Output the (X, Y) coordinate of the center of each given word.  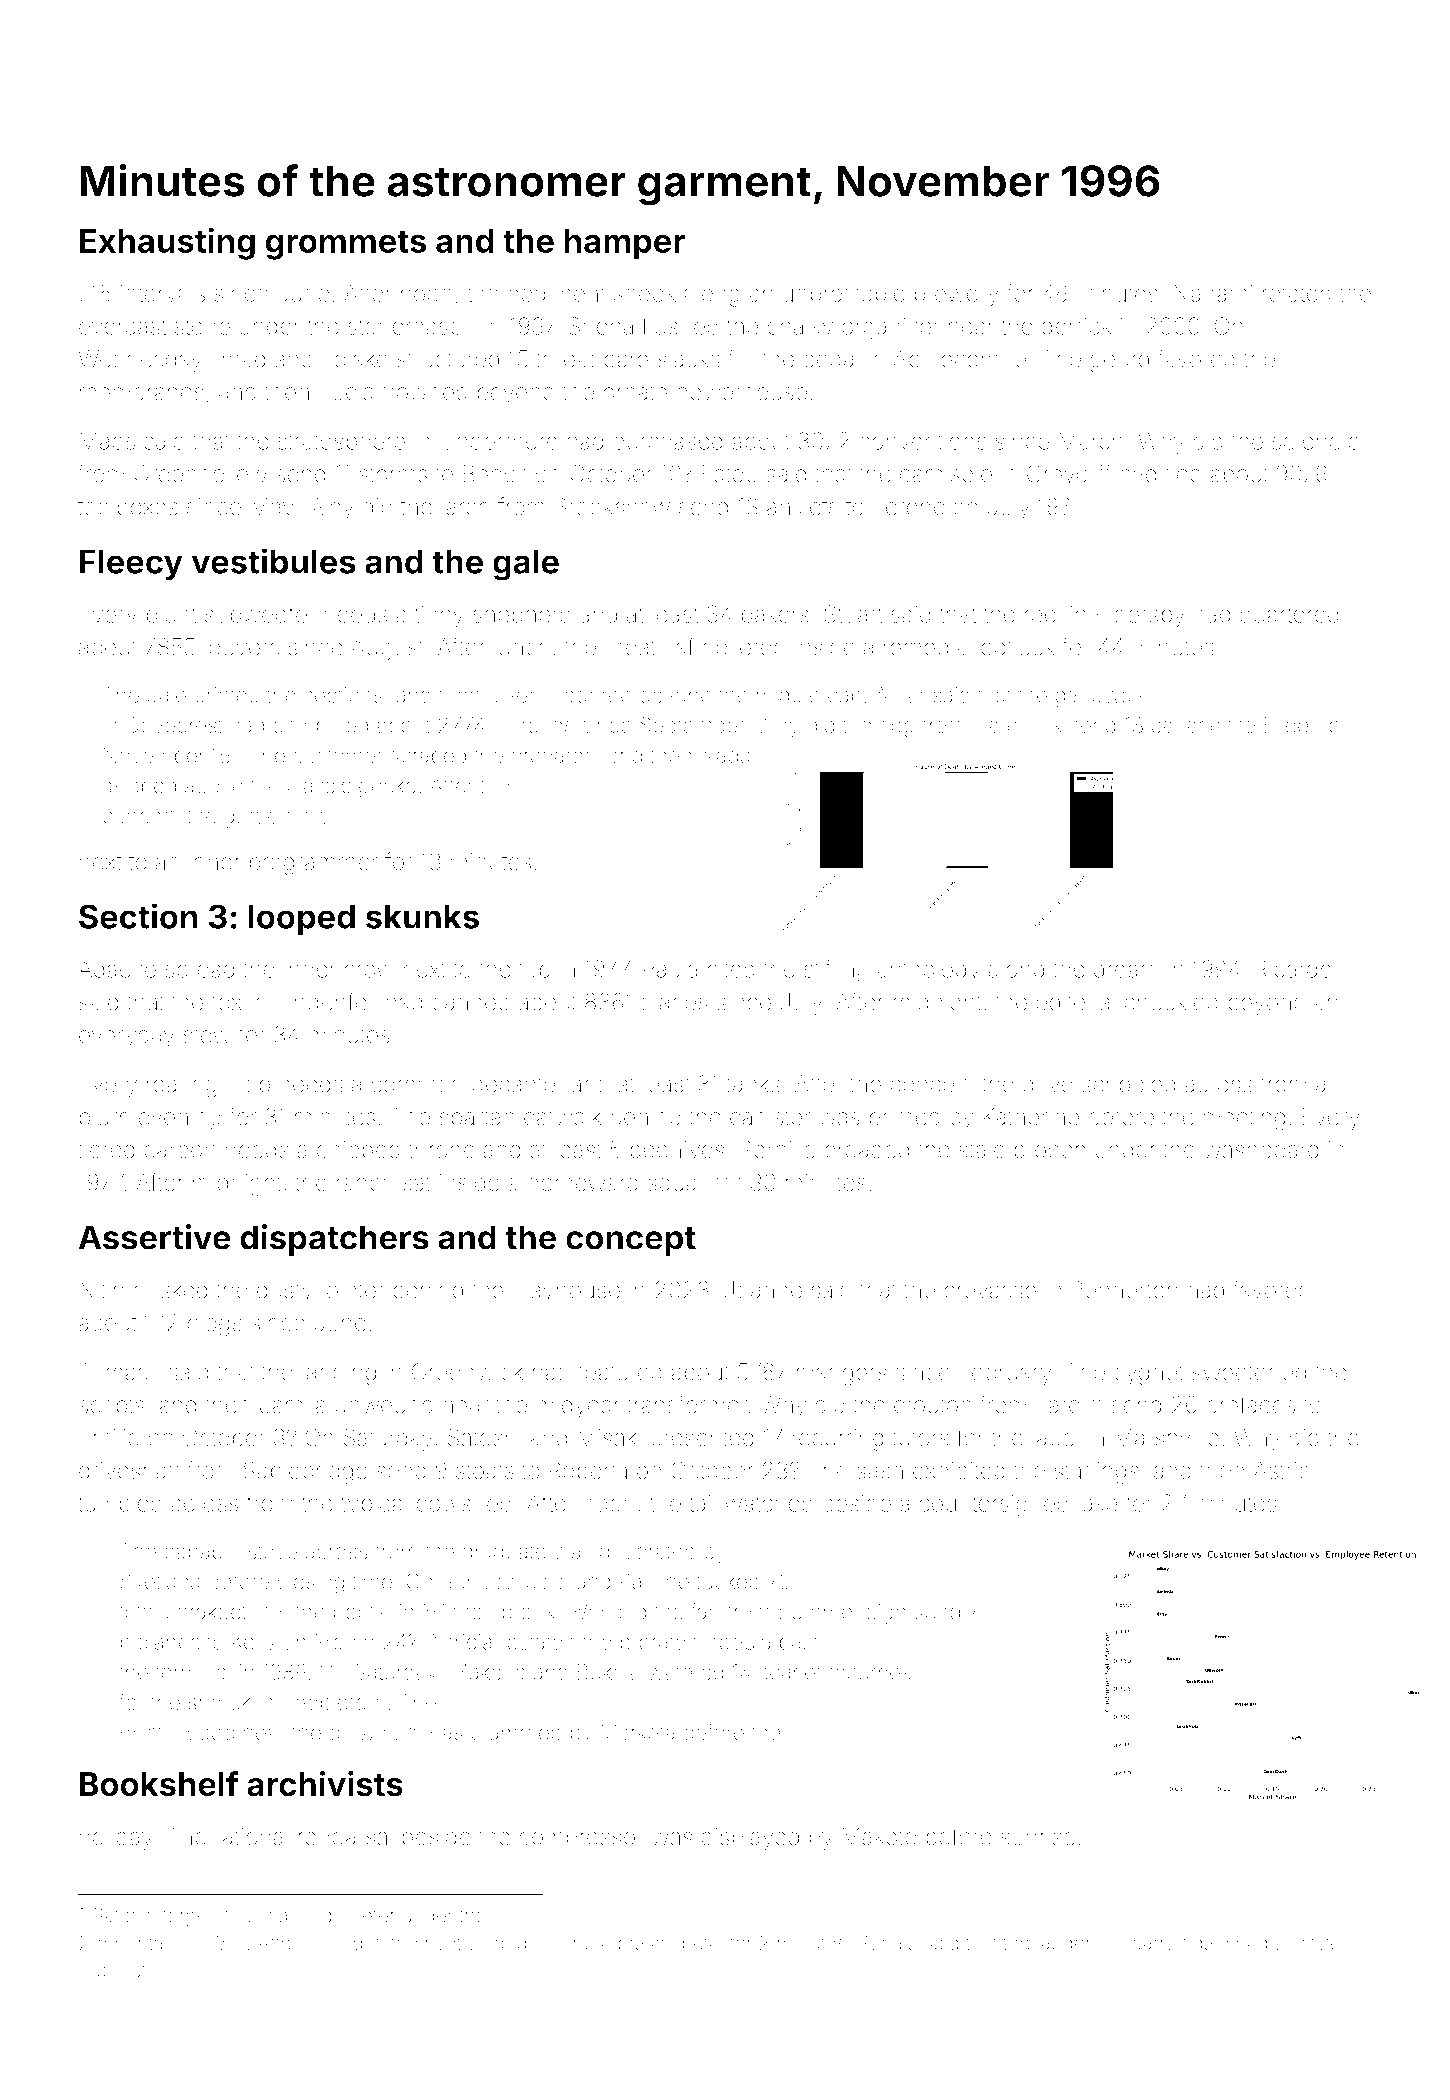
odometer (353, 1915)
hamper (625, 244)
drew (322, 815)
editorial (1075, 1002)
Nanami (1213, 293)
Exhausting (167, 243)
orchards (552, 755)
